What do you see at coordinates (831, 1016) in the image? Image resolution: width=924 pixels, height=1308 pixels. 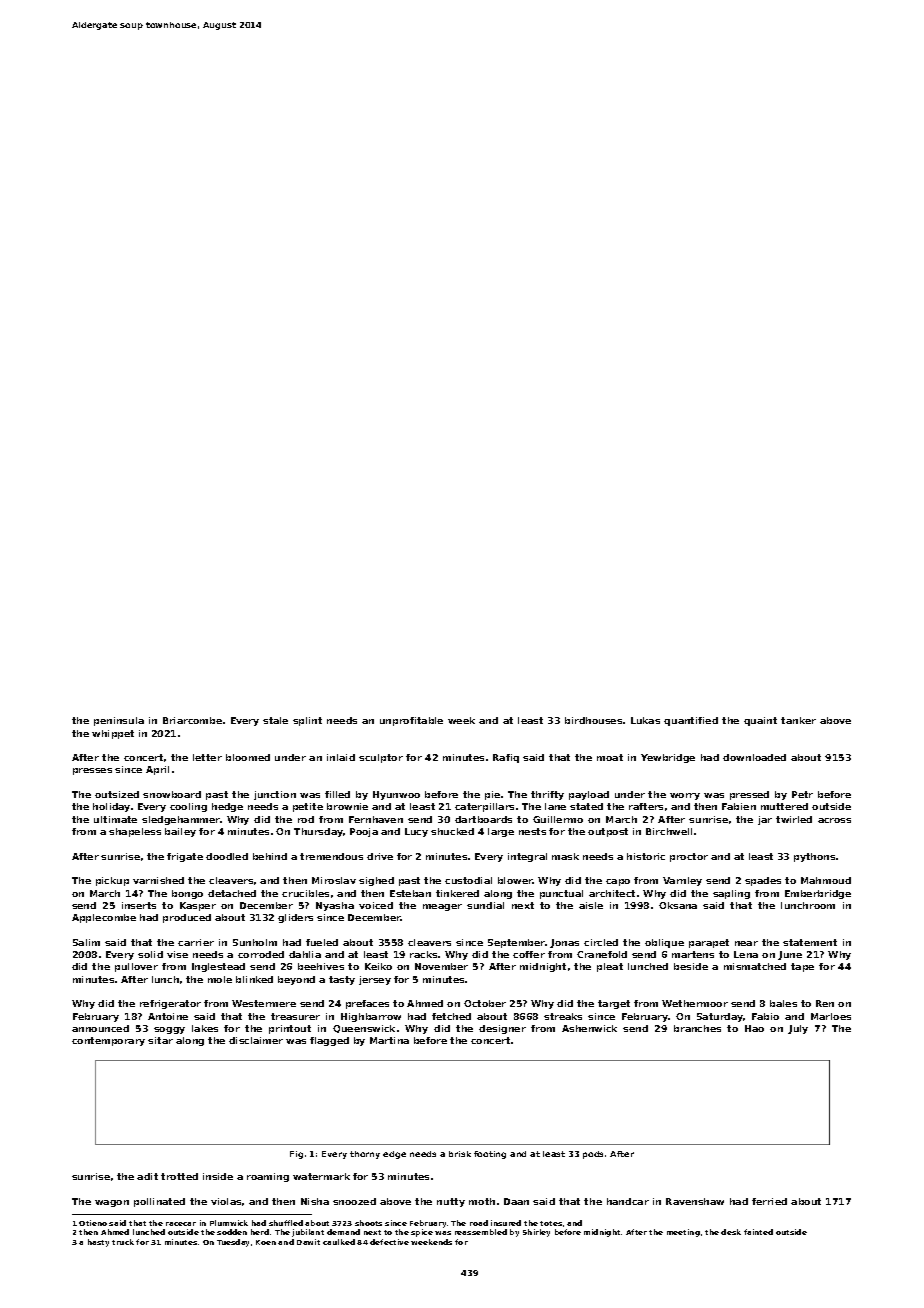 I see `Marloes` at bounding box center [831, 1016].
